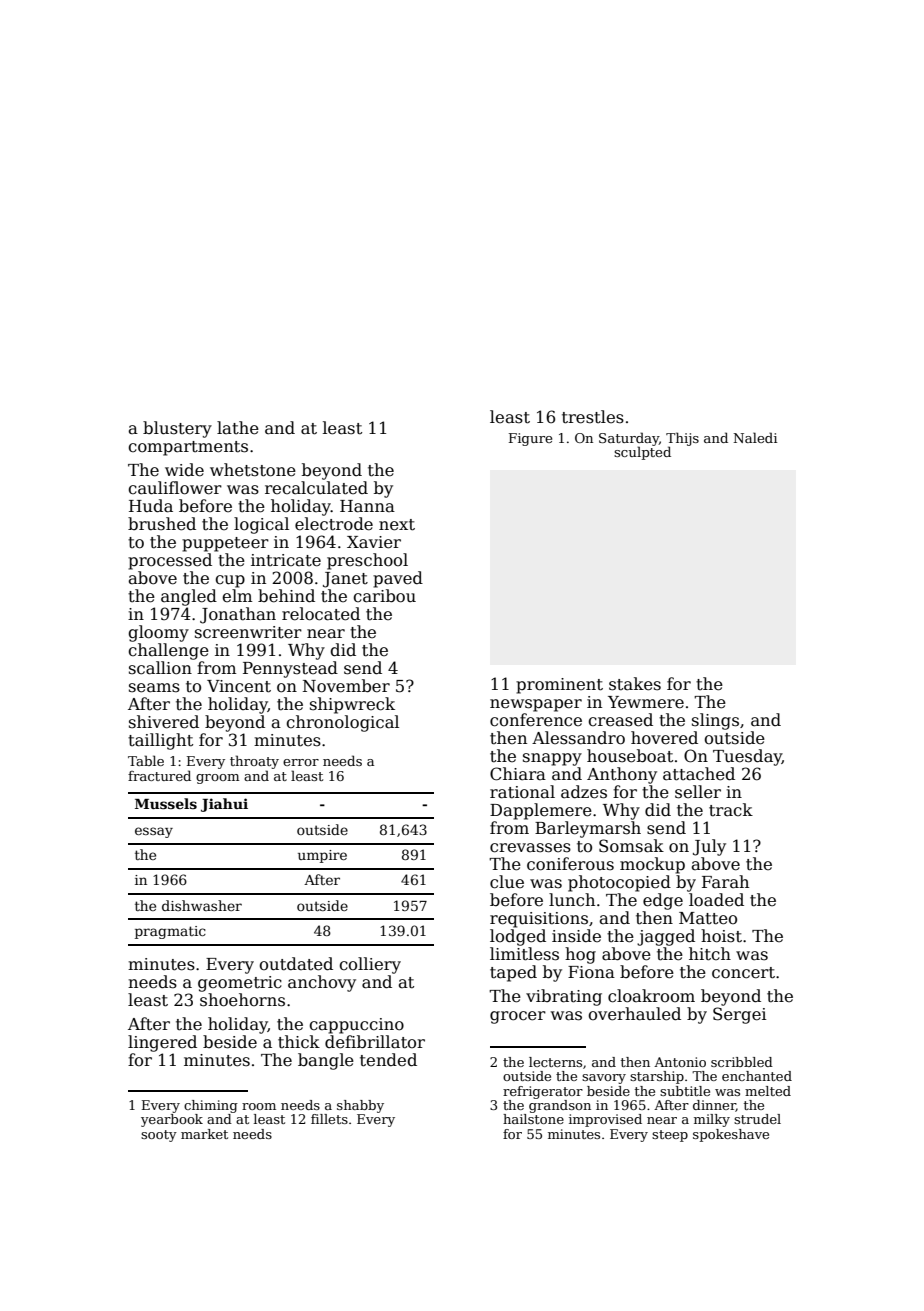 This page has width=924, height=1311. I want to click on essay, so click(154, 832).
